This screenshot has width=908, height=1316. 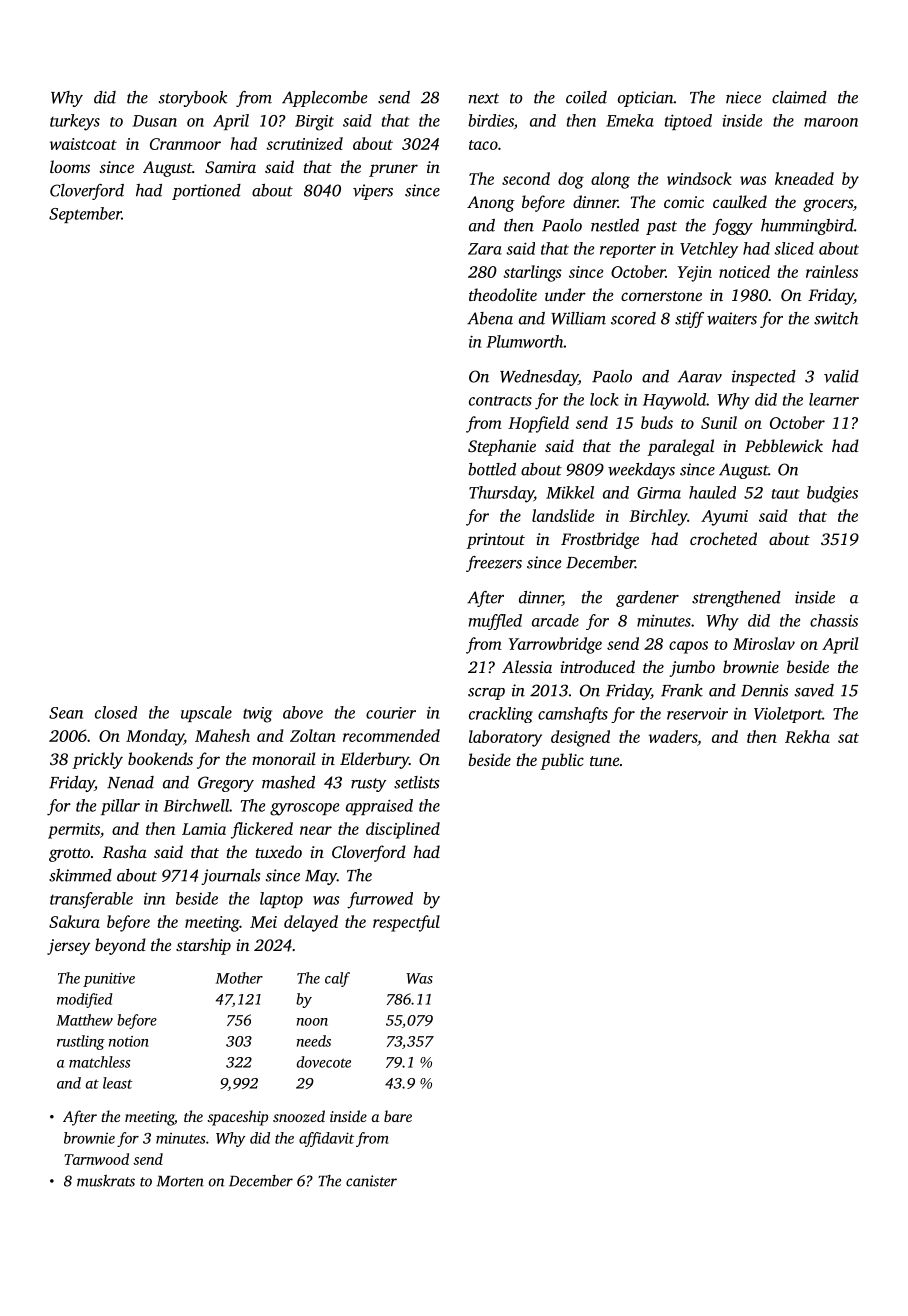 I want to click on comic, so click(x=684, y=202).
